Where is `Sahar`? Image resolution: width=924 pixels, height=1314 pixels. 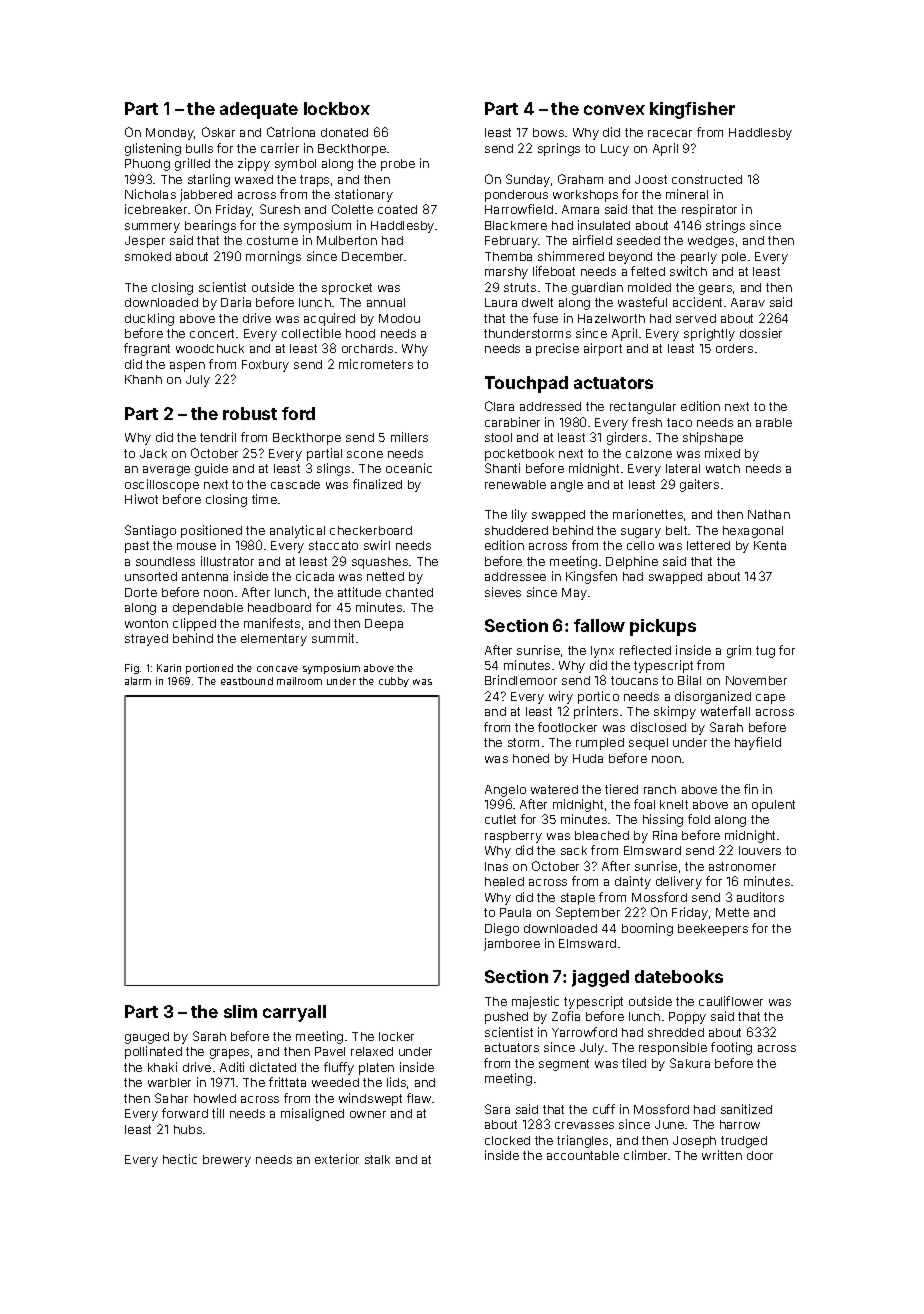
Sahar is located at coordinates (171, 1098).
